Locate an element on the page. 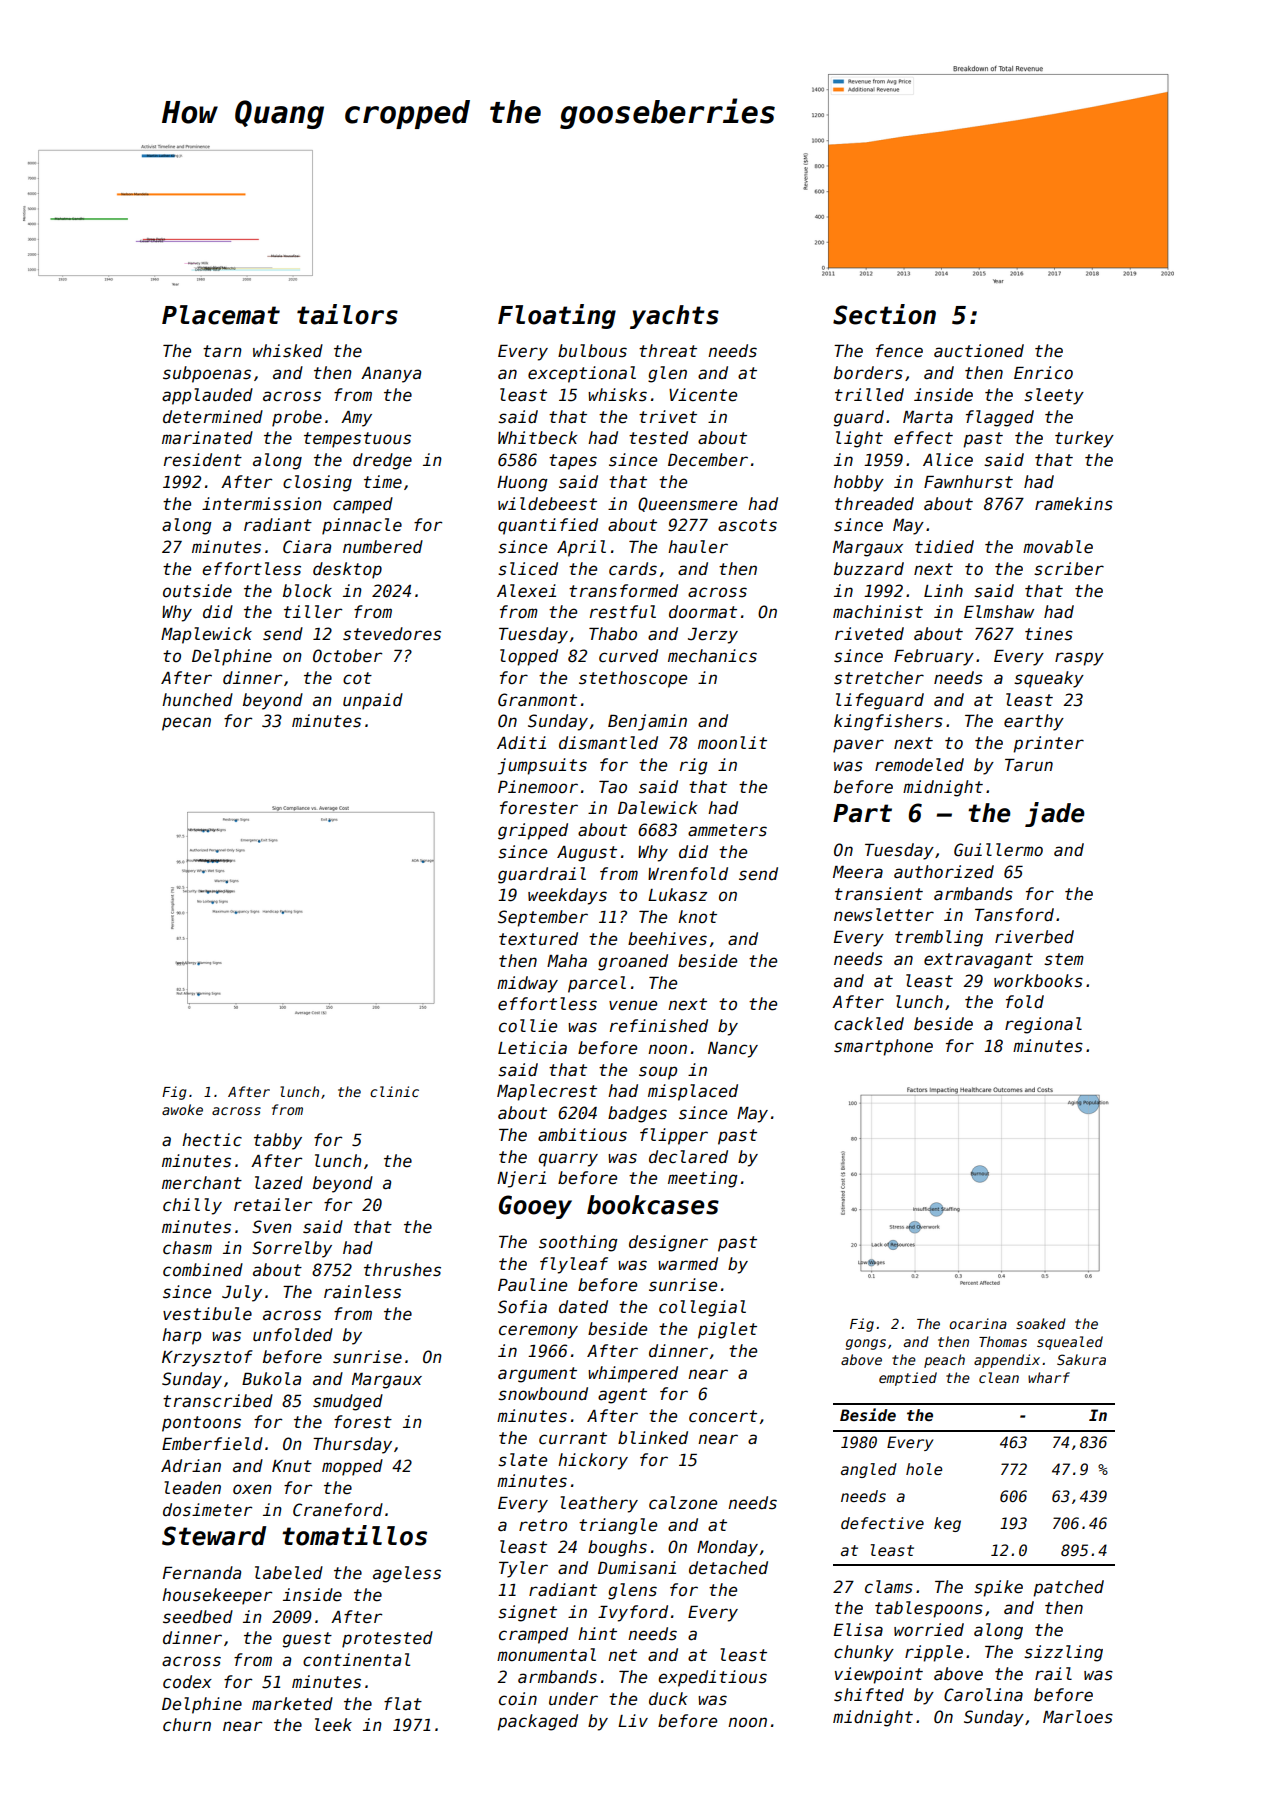 This document has width=1277, height=1805. churn is located at coordinates (187, 1725).
